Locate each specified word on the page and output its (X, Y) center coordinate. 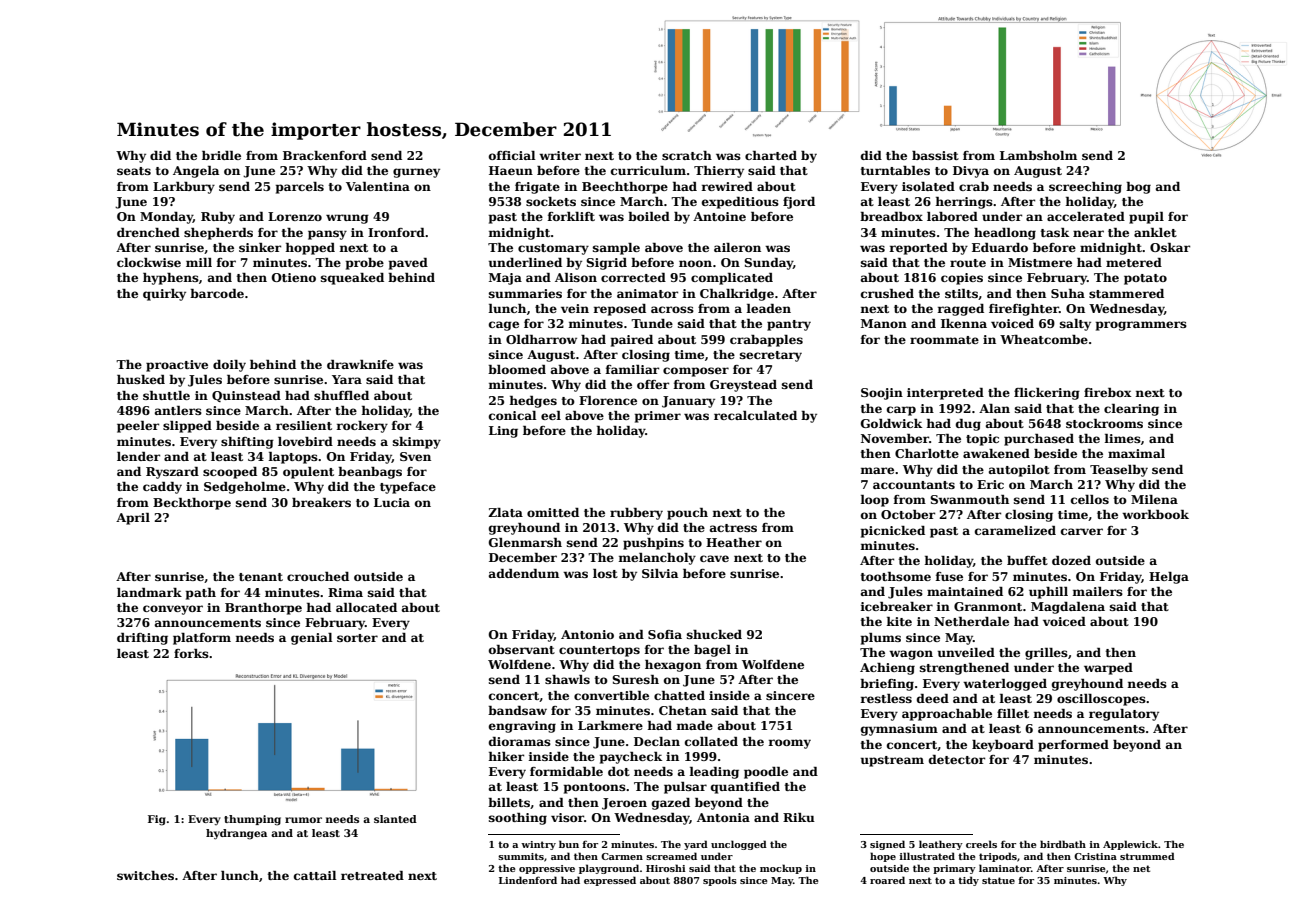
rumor (303, 820)
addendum (524, 573)
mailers (1097, 591)
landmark (149, 592)
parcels (300, 188)
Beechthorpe (625, 188)
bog (1138, 188)
